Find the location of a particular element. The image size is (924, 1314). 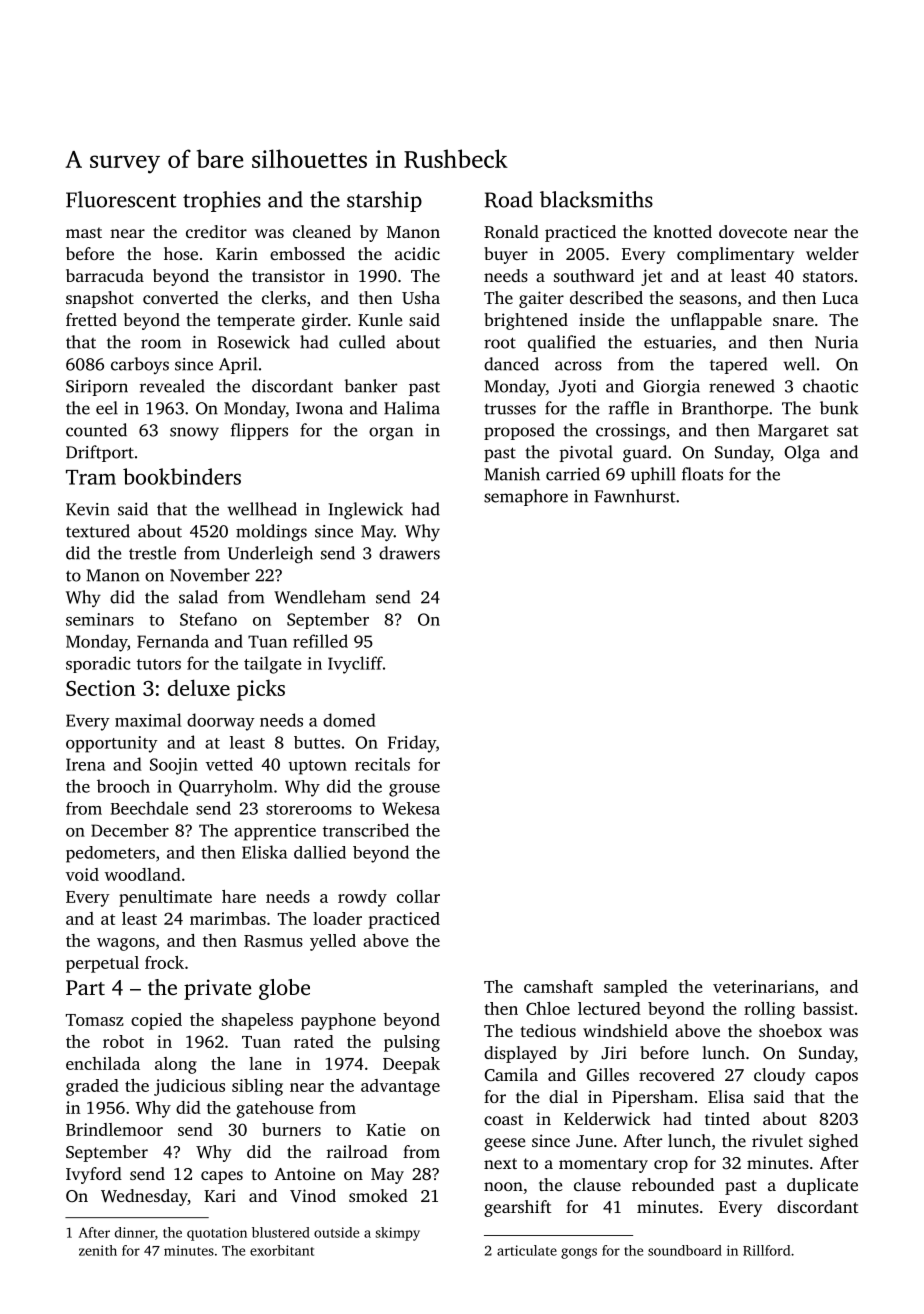

veterinarians is located at coordinates (763, 986).
